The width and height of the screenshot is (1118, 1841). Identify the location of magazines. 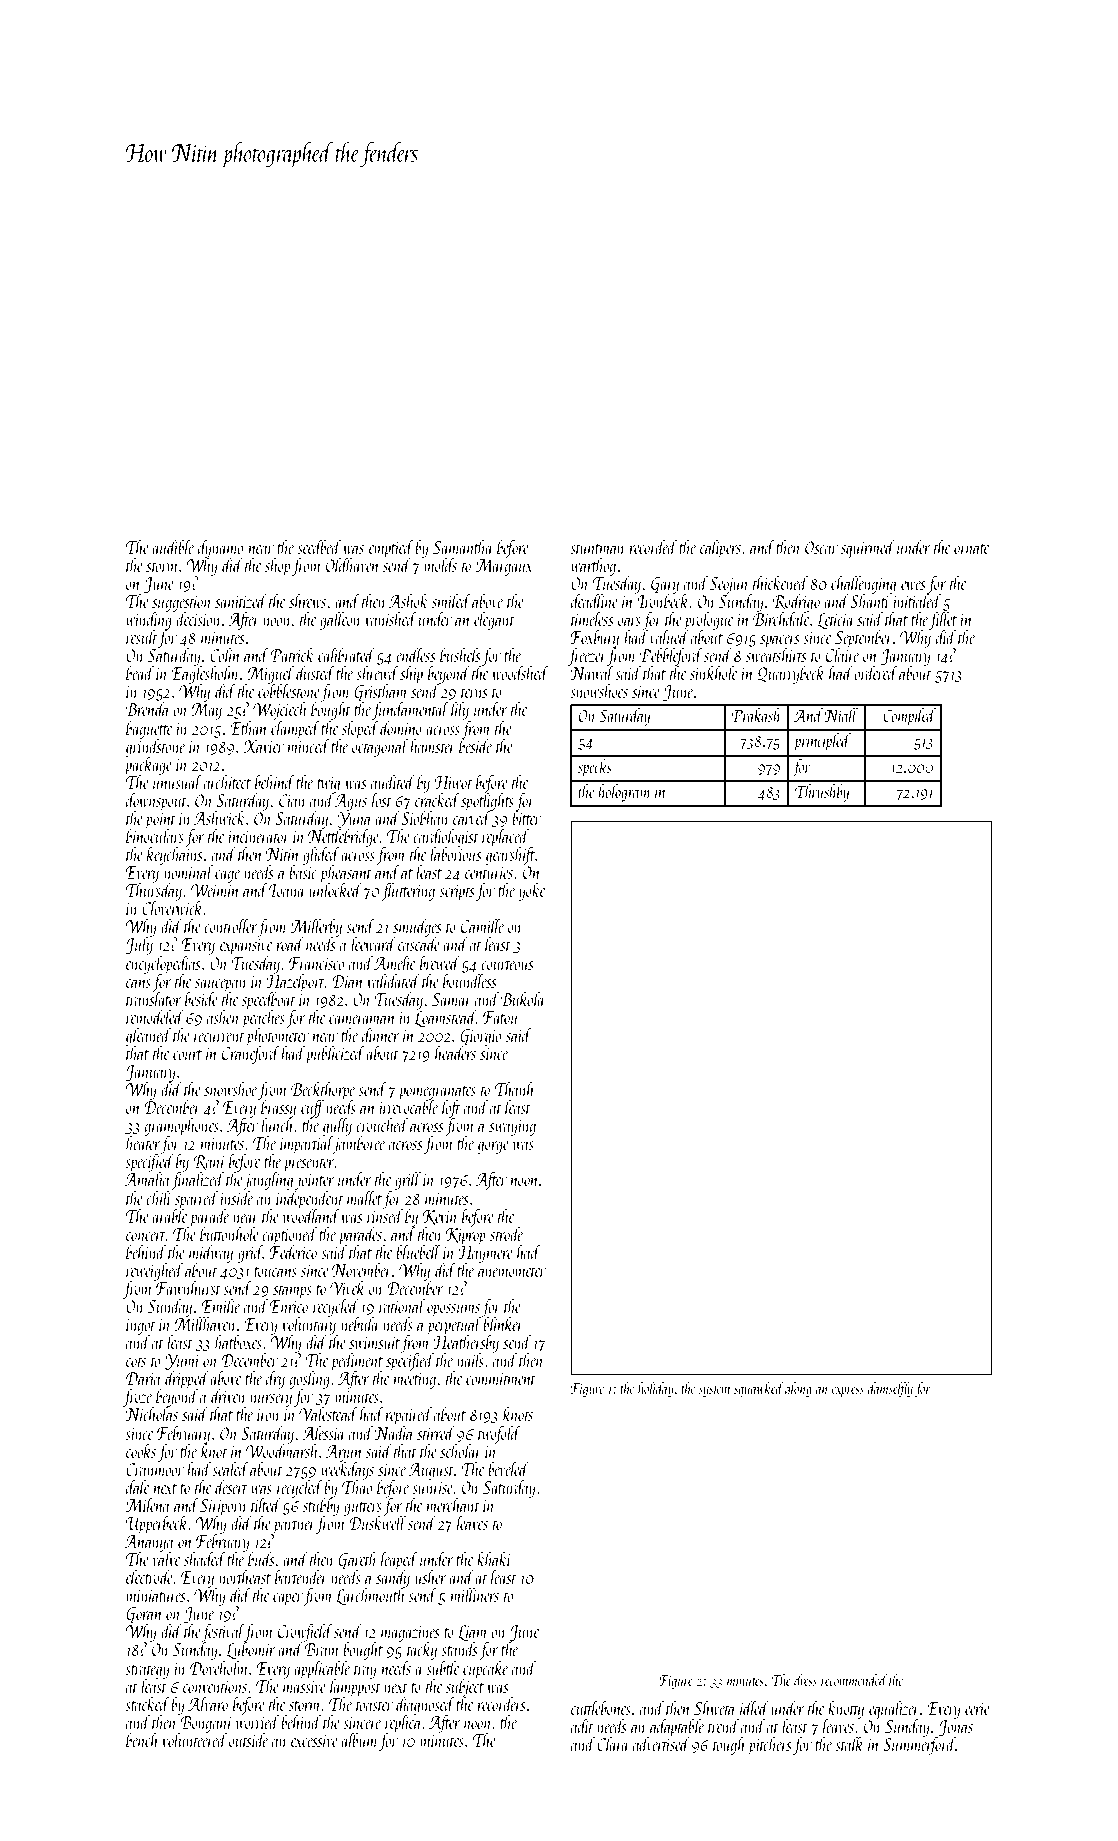
(410, 1634).
